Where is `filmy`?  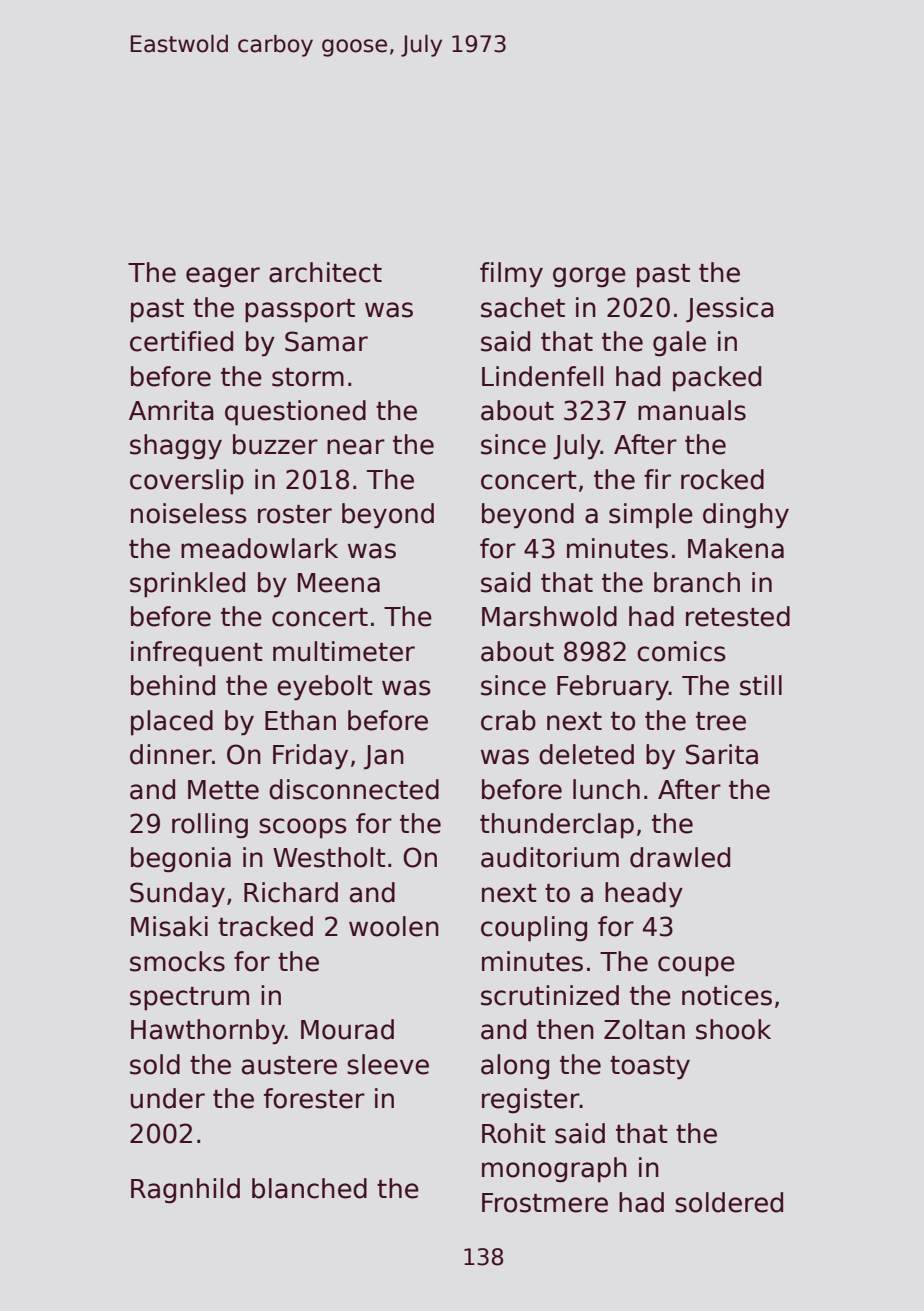
filmy is located at coordinates (511, 275).
